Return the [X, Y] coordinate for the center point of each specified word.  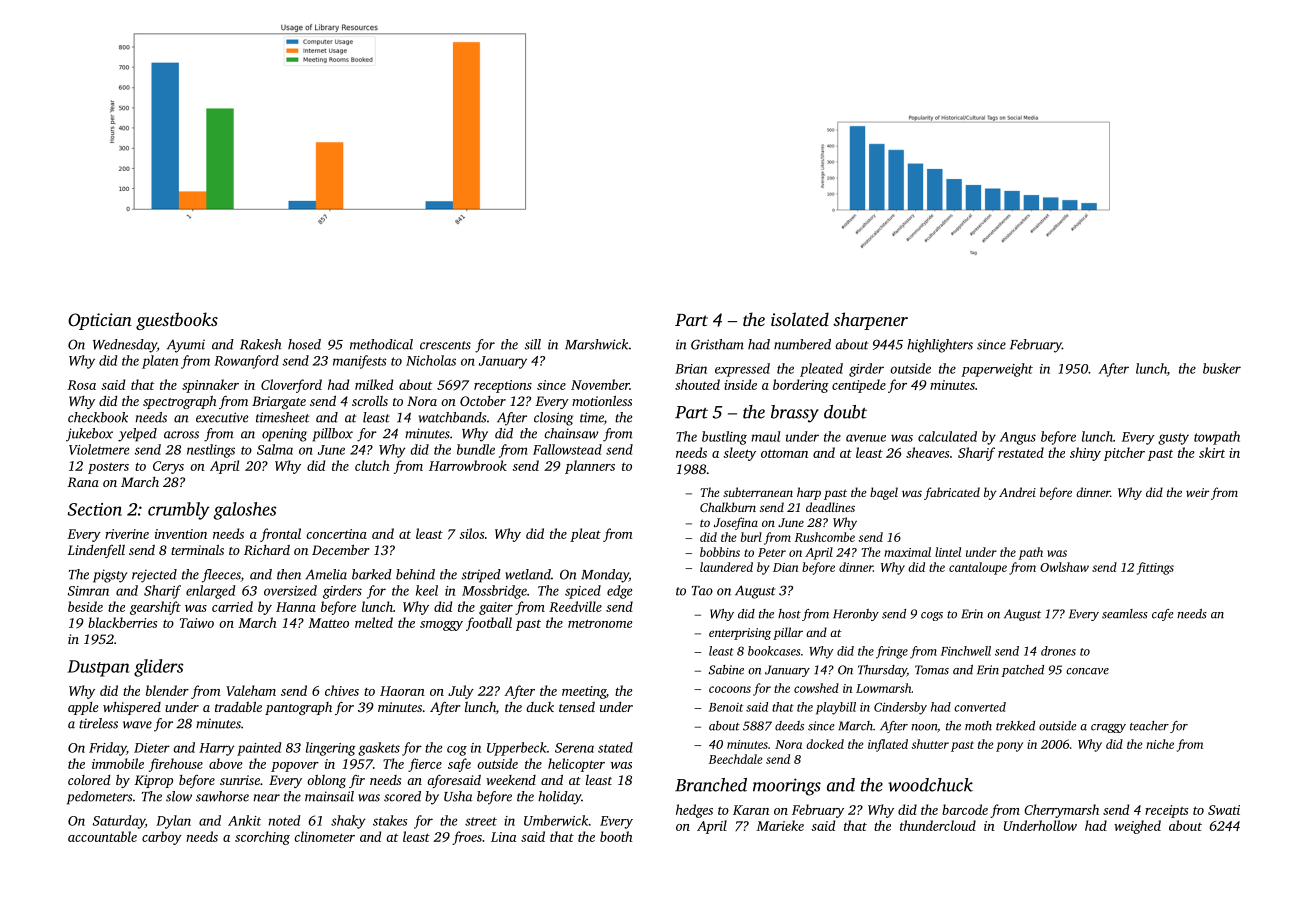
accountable [102, 836]
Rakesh [261, 344]
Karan [751, 810]
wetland [528, 574]
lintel [948, 552]
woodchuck [930, 785]
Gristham [717, 344]
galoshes [245, 511]
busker [1222, 368]
